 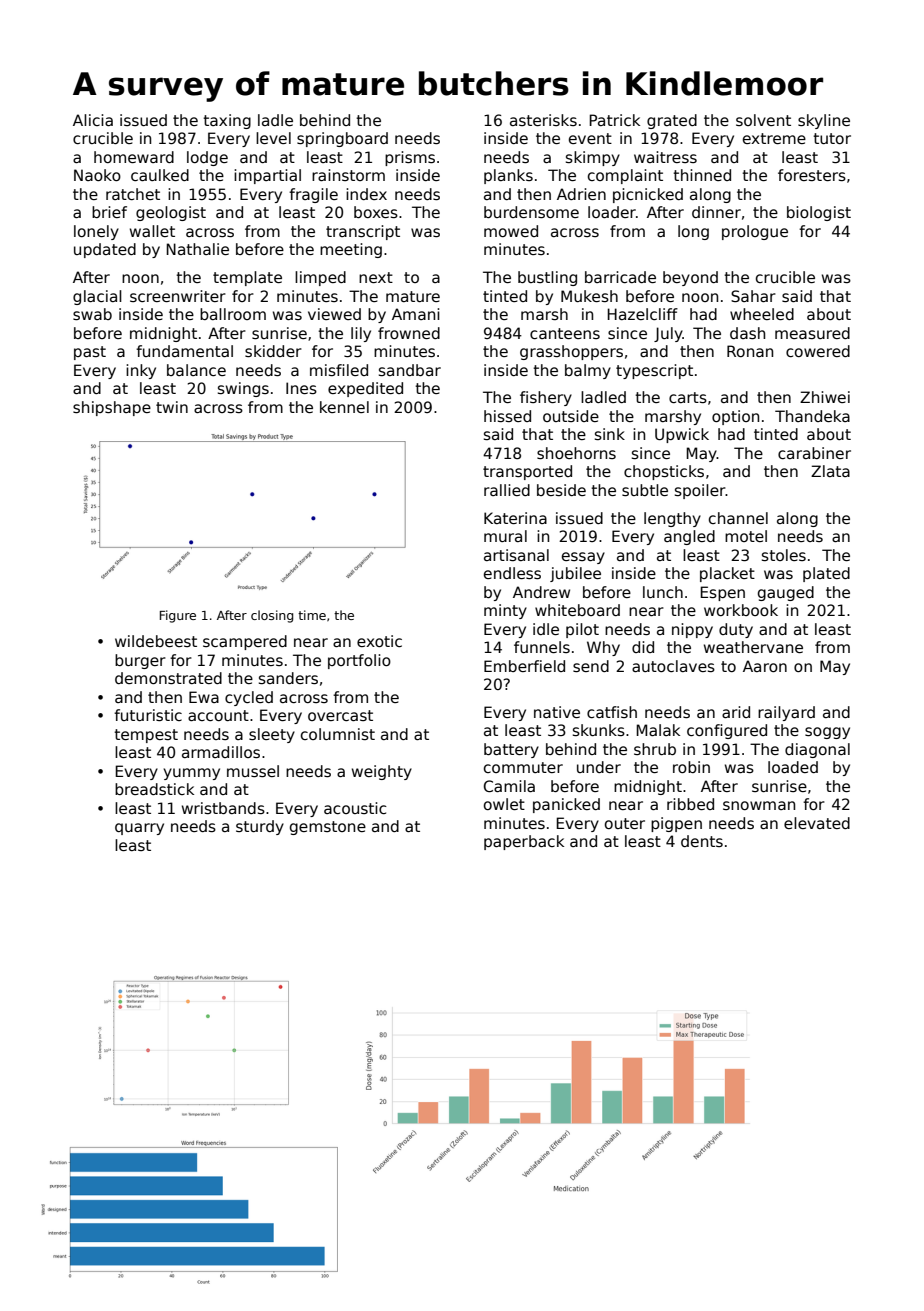 What do you see at coordinates (260, 827) in the page?
I see `sturdy` at bounding box center [260, 827].
